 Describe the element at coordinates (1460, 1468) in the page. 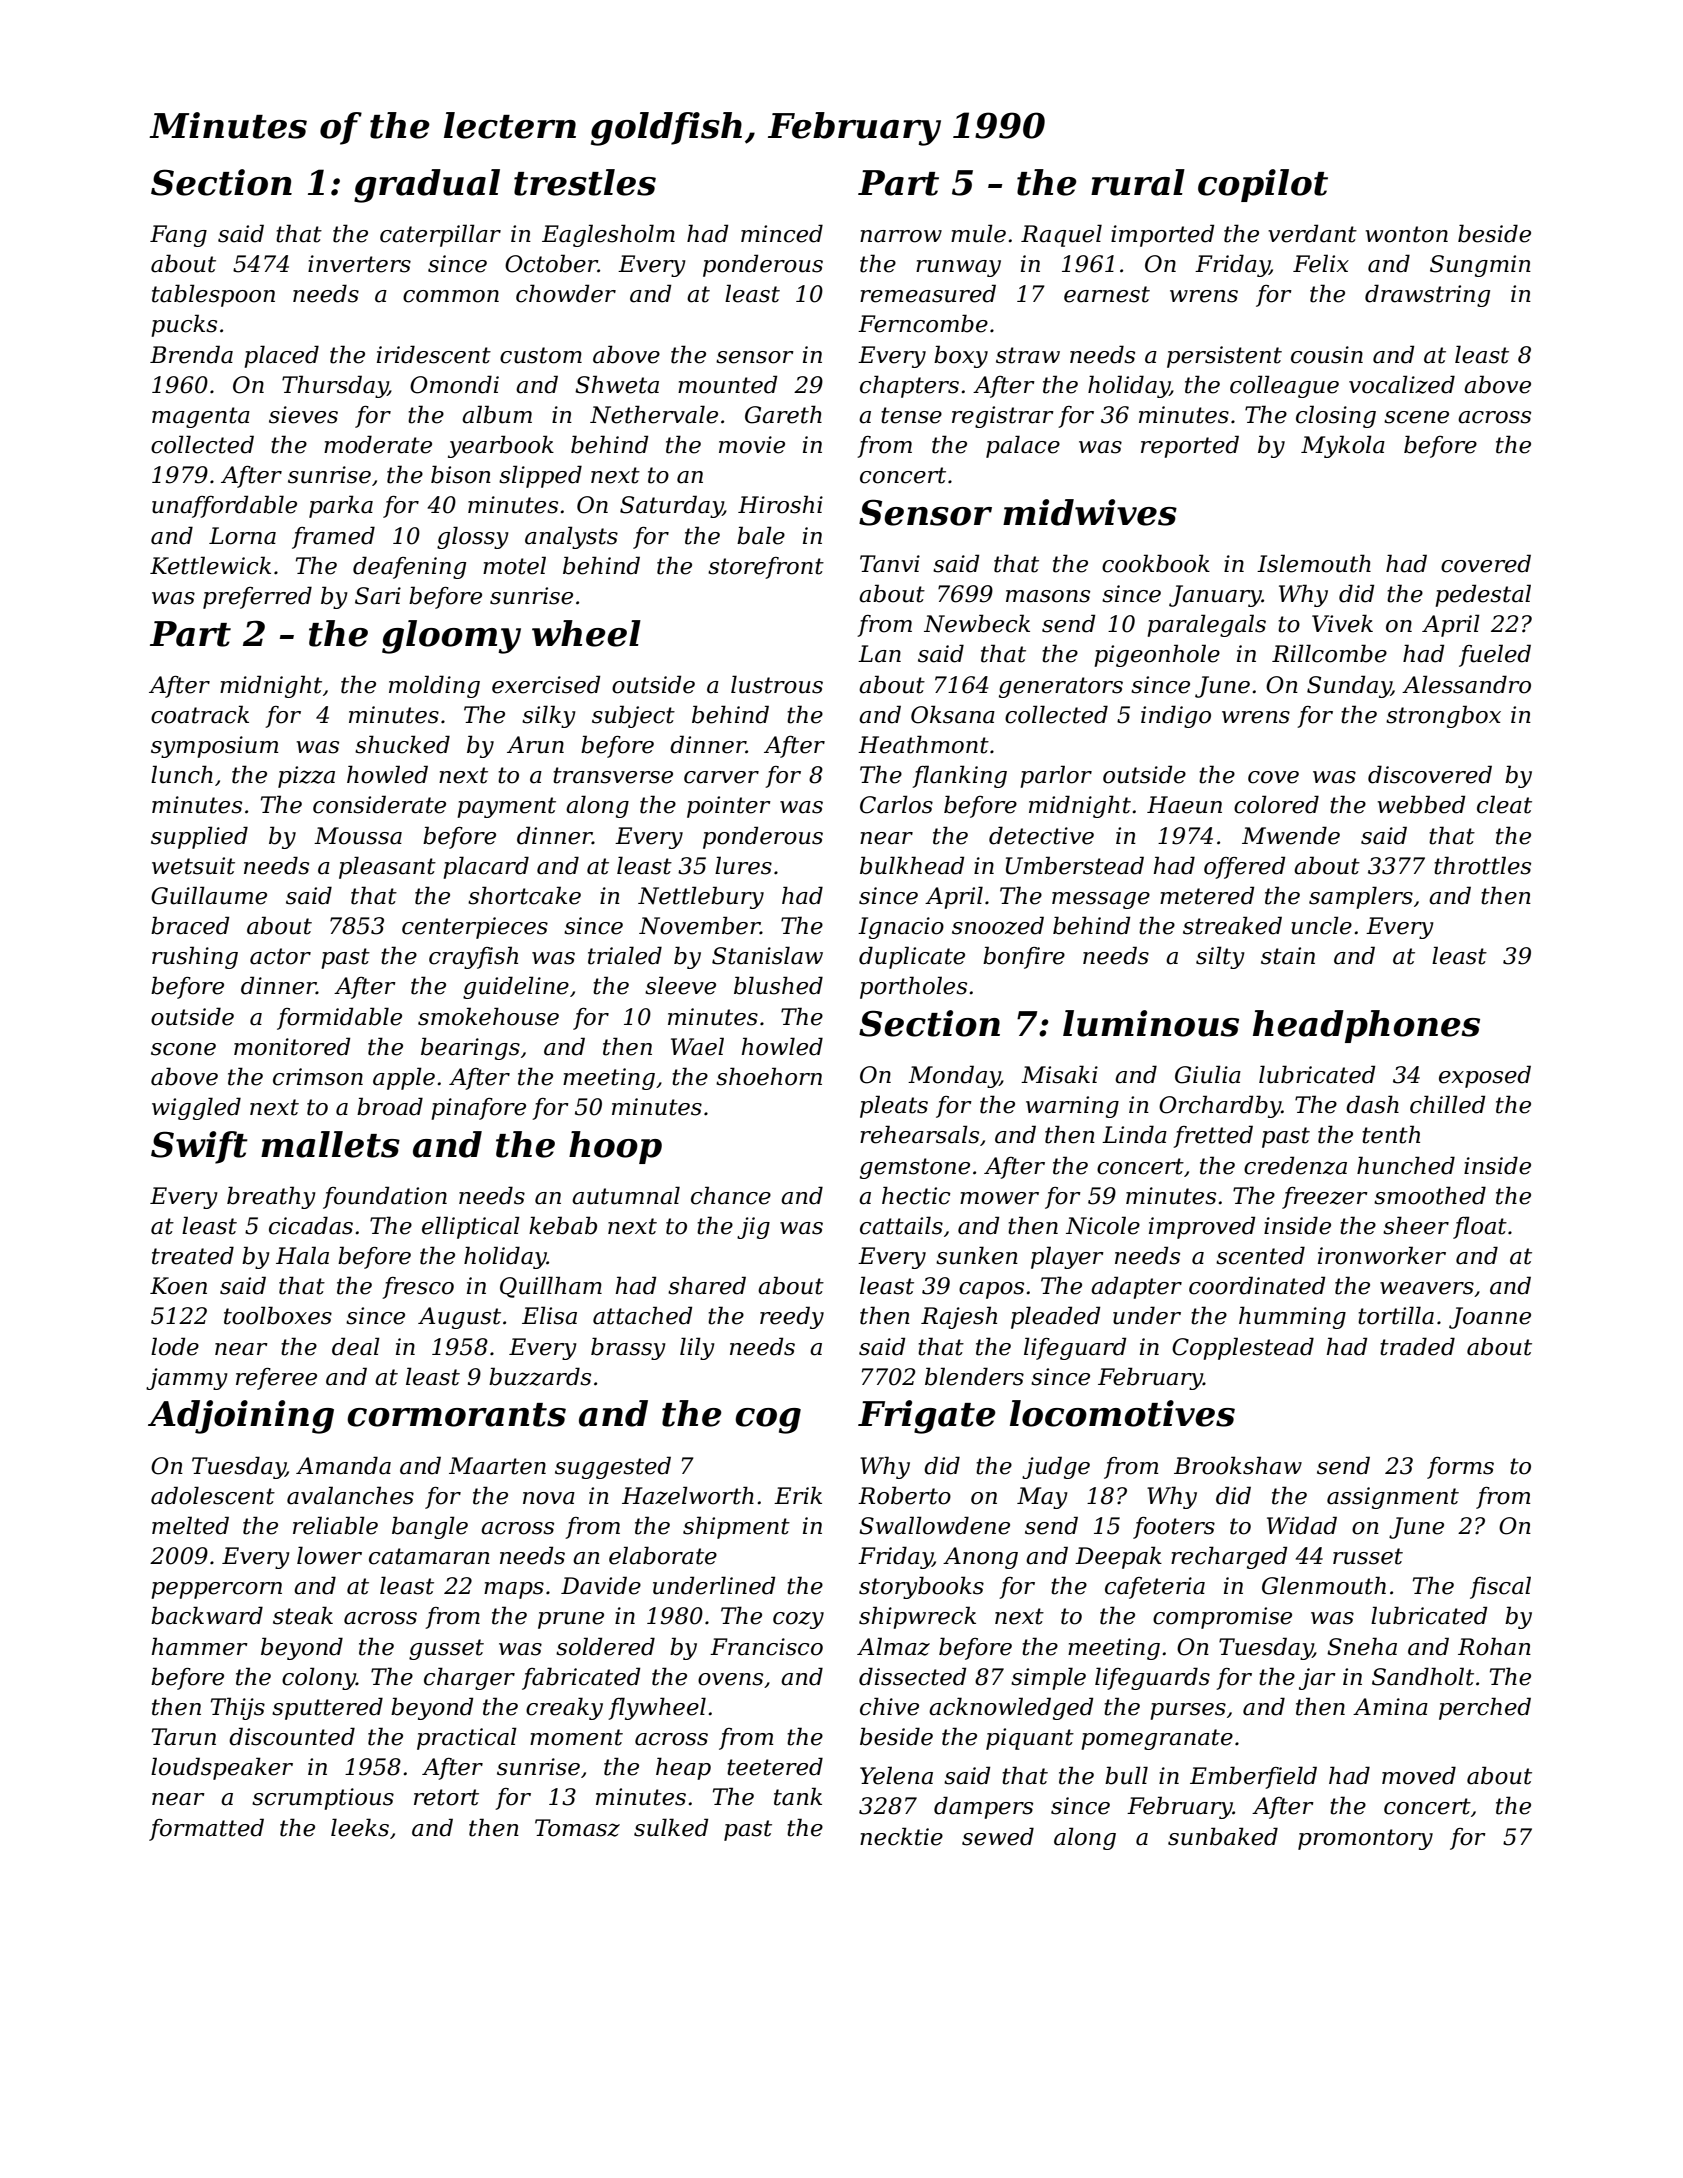

I see `forms` at that location.
